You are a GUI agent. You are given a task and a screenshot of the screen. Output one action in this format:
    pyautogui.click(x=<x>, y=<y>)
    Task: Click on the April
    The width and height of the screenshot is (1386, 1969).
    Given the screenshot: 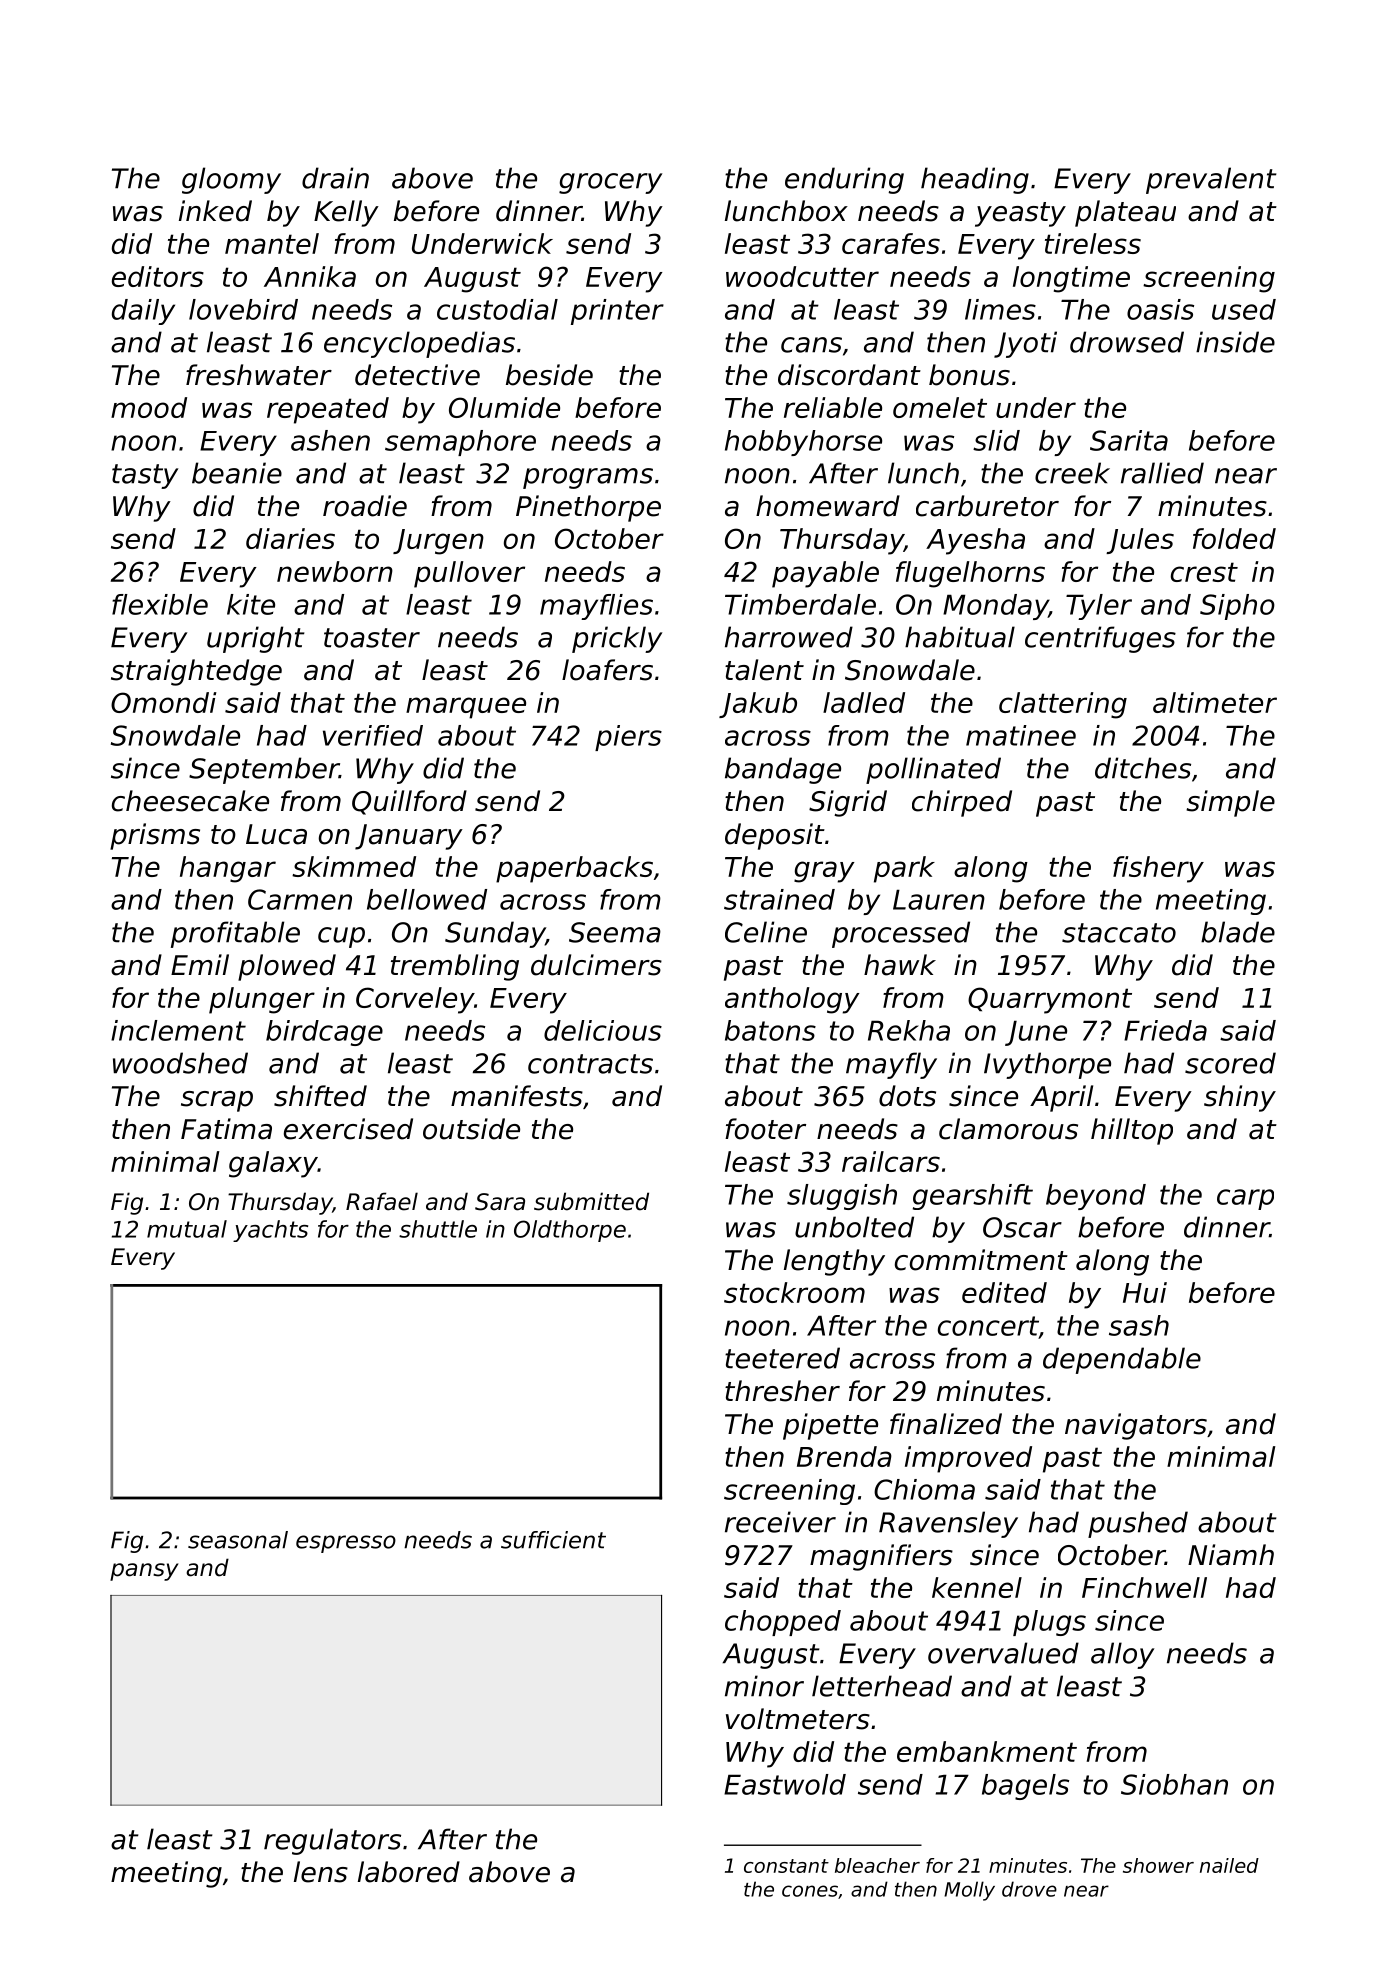 What is the action you would take?
    pyautogui.click(x=1061, y=1098)
